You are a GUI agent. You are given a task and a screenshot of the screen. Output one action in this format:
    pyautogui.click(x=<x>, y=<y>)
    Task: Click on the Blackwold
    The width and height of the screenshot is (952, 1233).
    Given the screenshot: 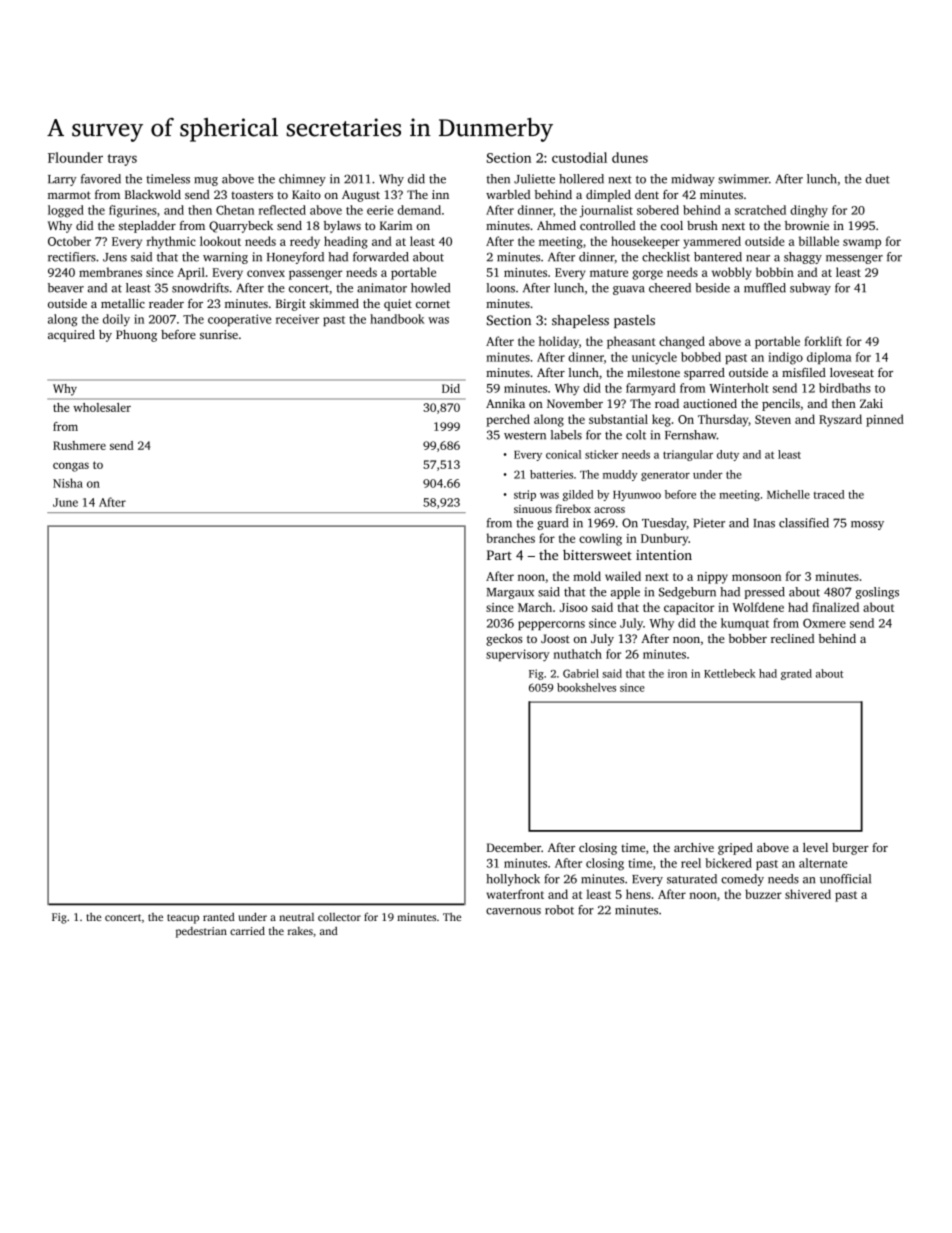 What is the action you would take?
    pyautogui.click(x=153, y=194)
